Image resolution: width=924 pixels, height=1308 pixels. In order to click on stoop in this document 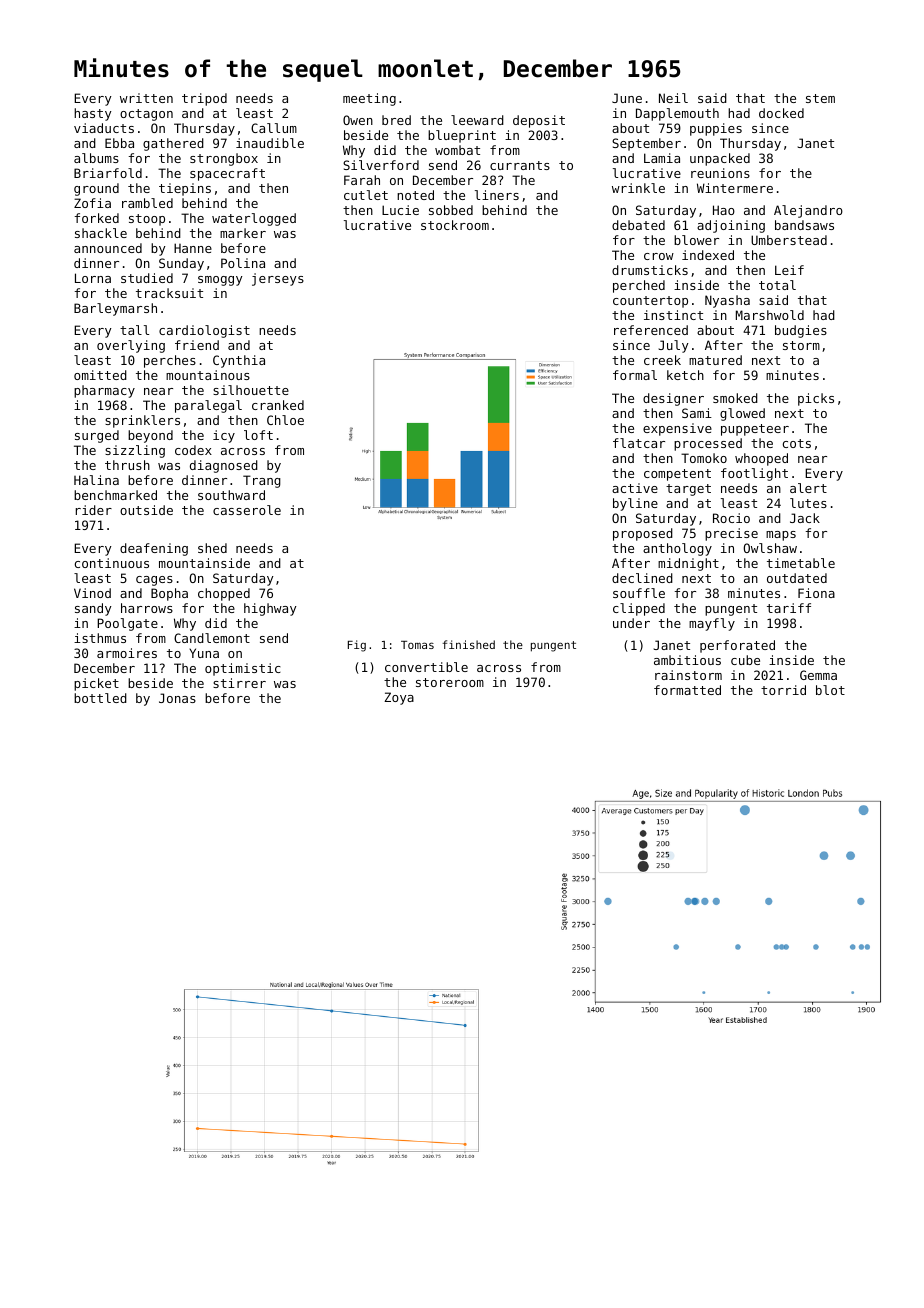, I will do `click(147, 220)`.
